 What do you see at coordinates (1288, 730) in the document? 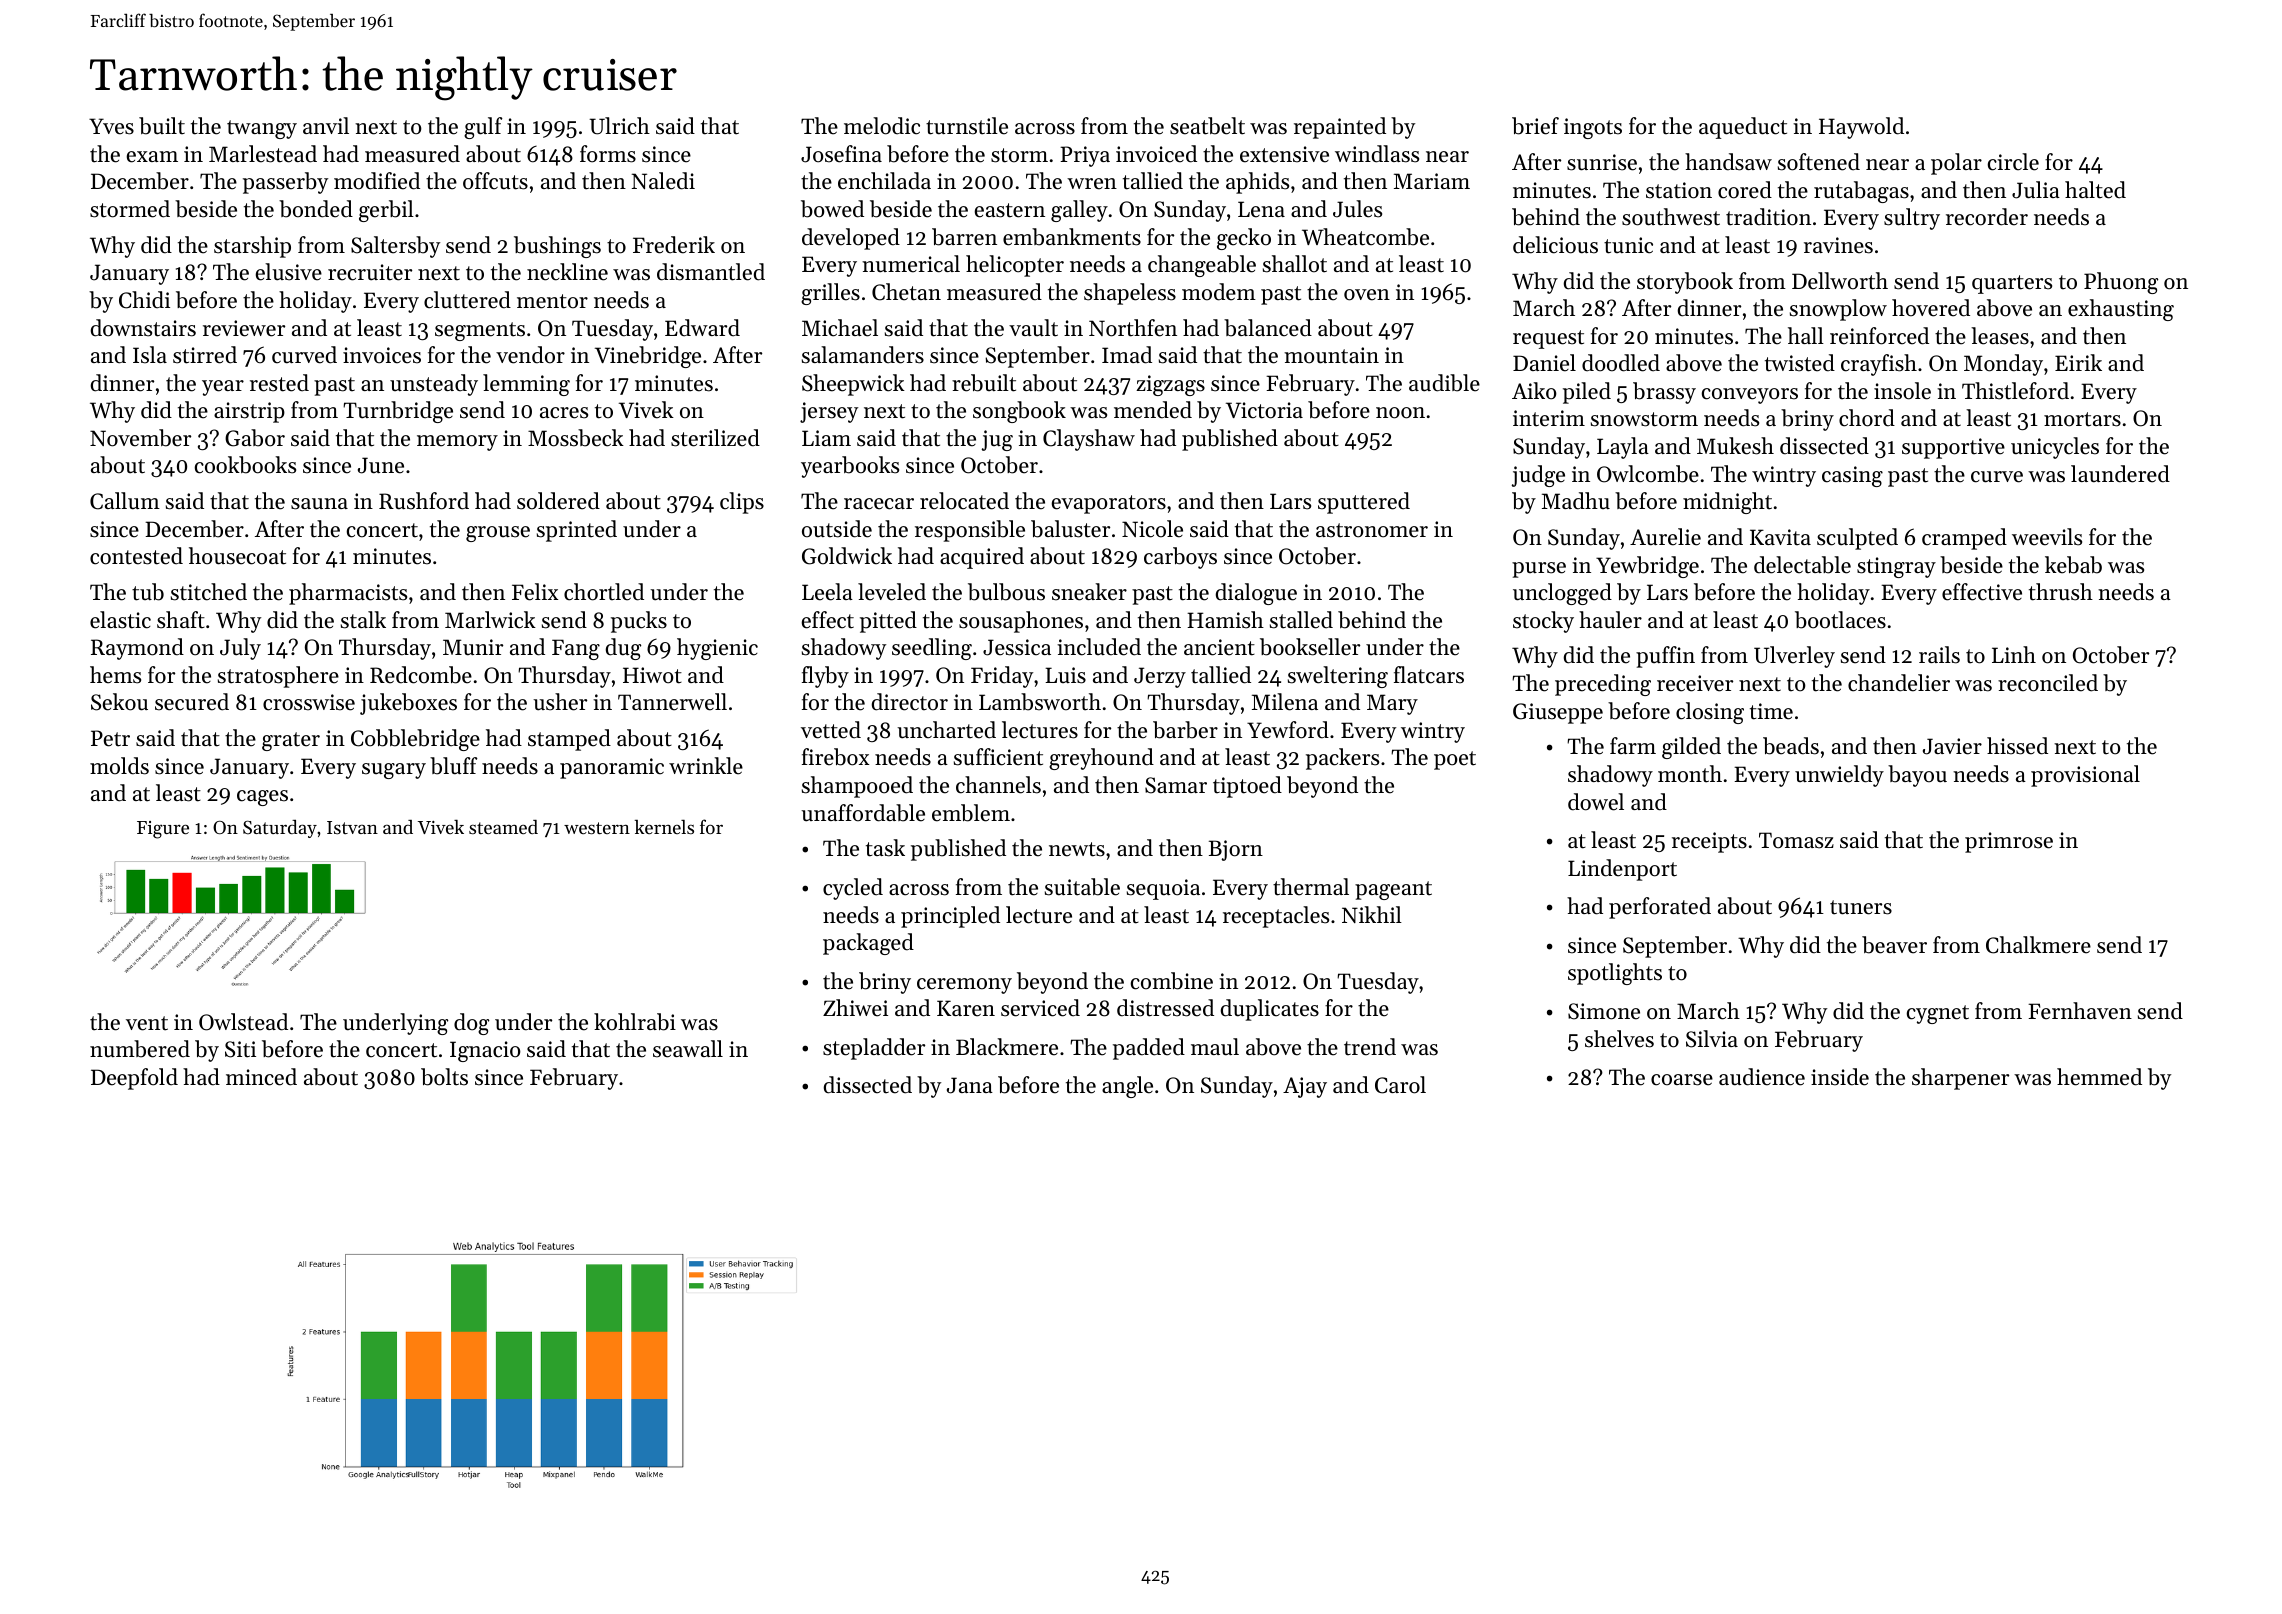
I see `Yewford` at bounding box center [1288, 730].
